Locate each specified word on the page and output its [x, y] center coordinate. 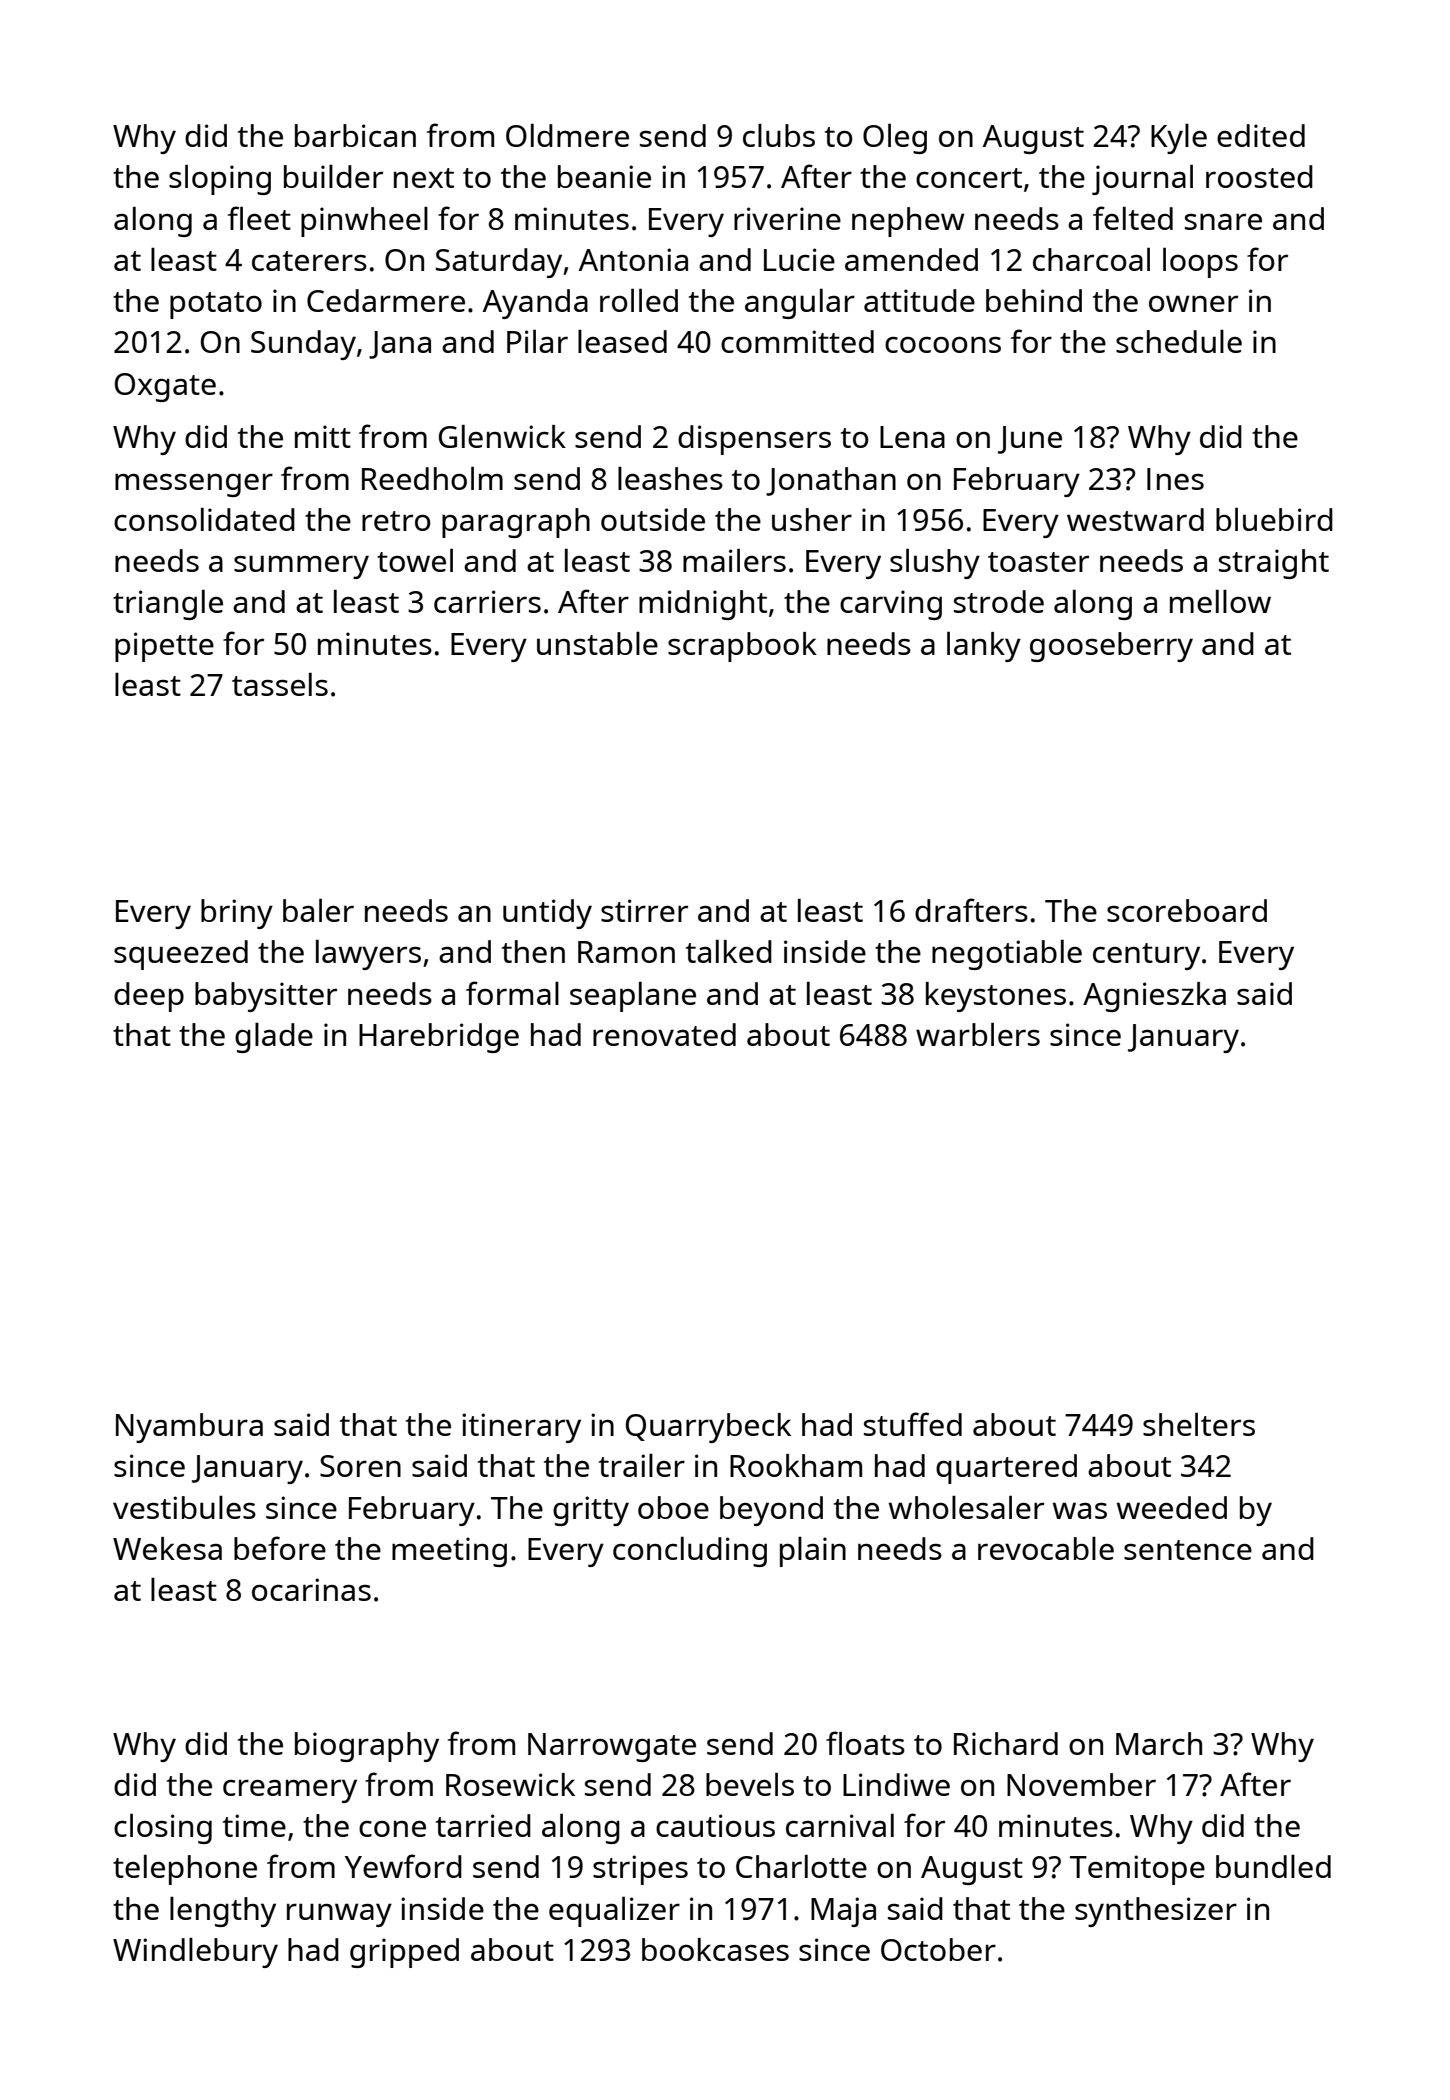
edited [1261, 135]
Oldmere [567, 135]
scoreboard [1187, 910]
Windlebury [195, 1953]
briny [237, 914]
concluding [690, 1552]
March [1159, 1743]
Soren [360, 1466]
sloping [220, 179]
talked [729, 951]
